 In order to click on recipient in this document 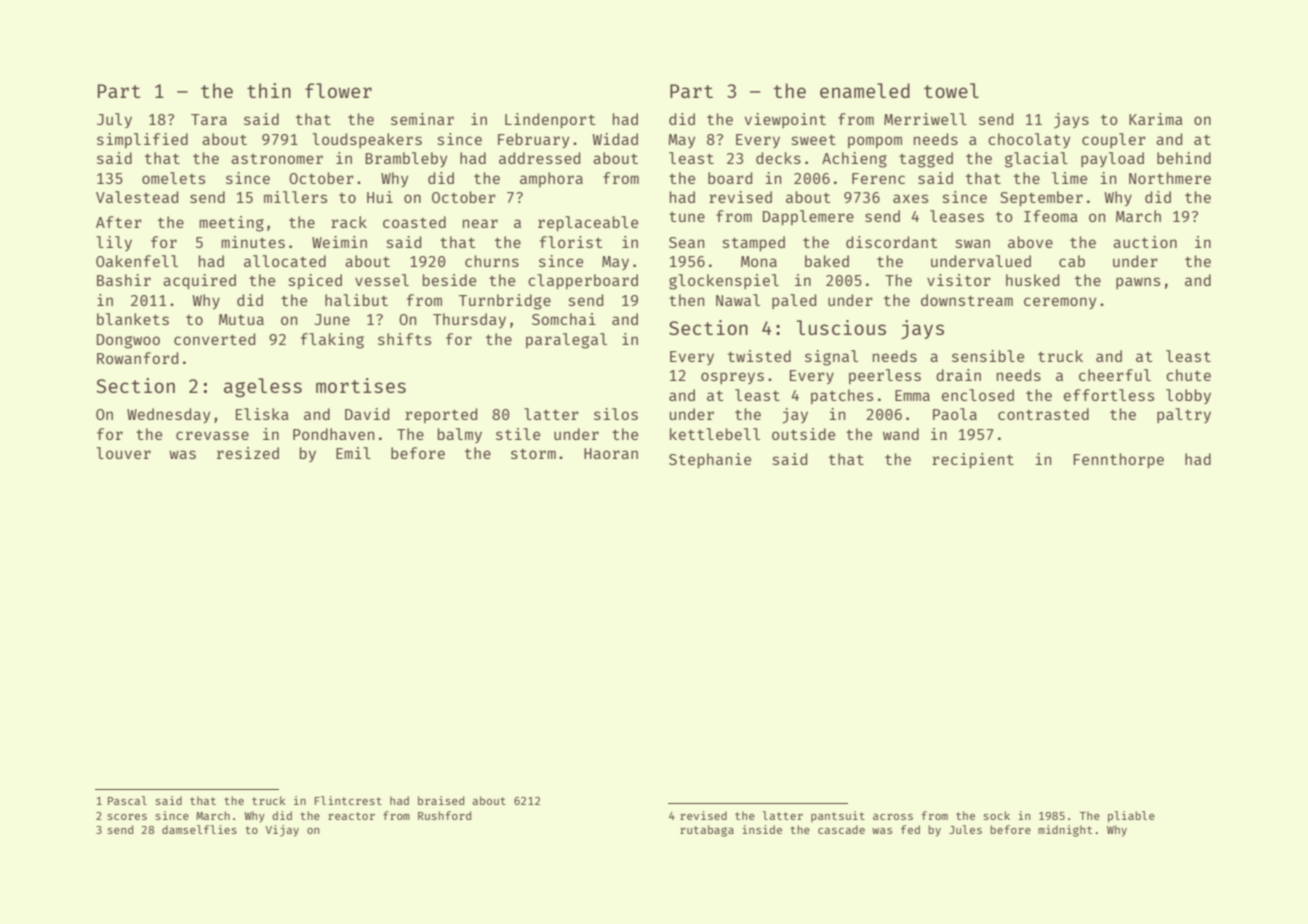, I will do `click(973, 460)`.
